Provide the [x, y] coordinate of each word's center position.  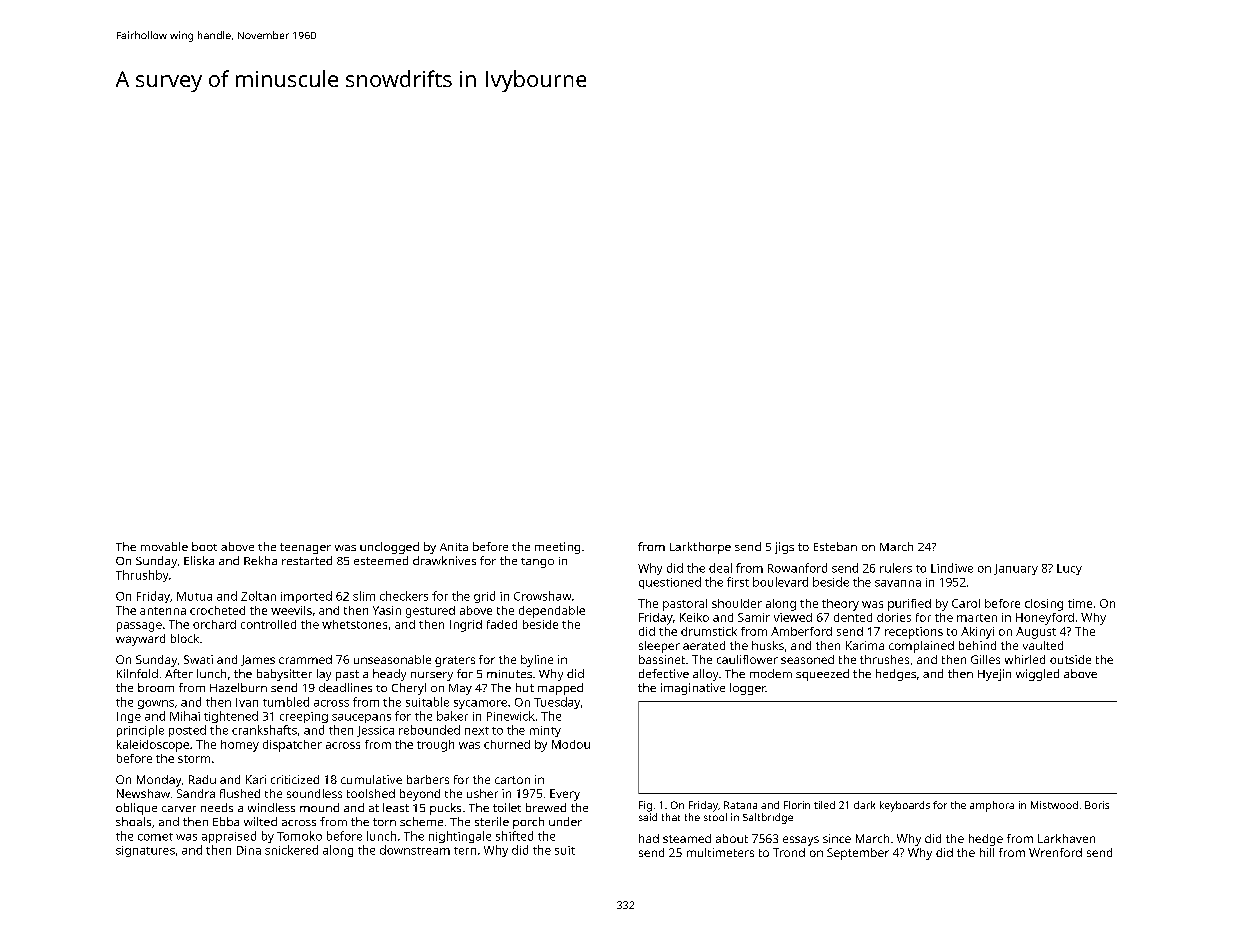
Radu [202, 779]
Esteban [835, 546]
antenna [163, 611]
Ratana [740, 805]
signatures [145, 851]
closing [1044, 605]
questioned [670, 583]
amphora [992, 806]
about [732, 838]
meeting [557, 548]
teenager [305, 548]
